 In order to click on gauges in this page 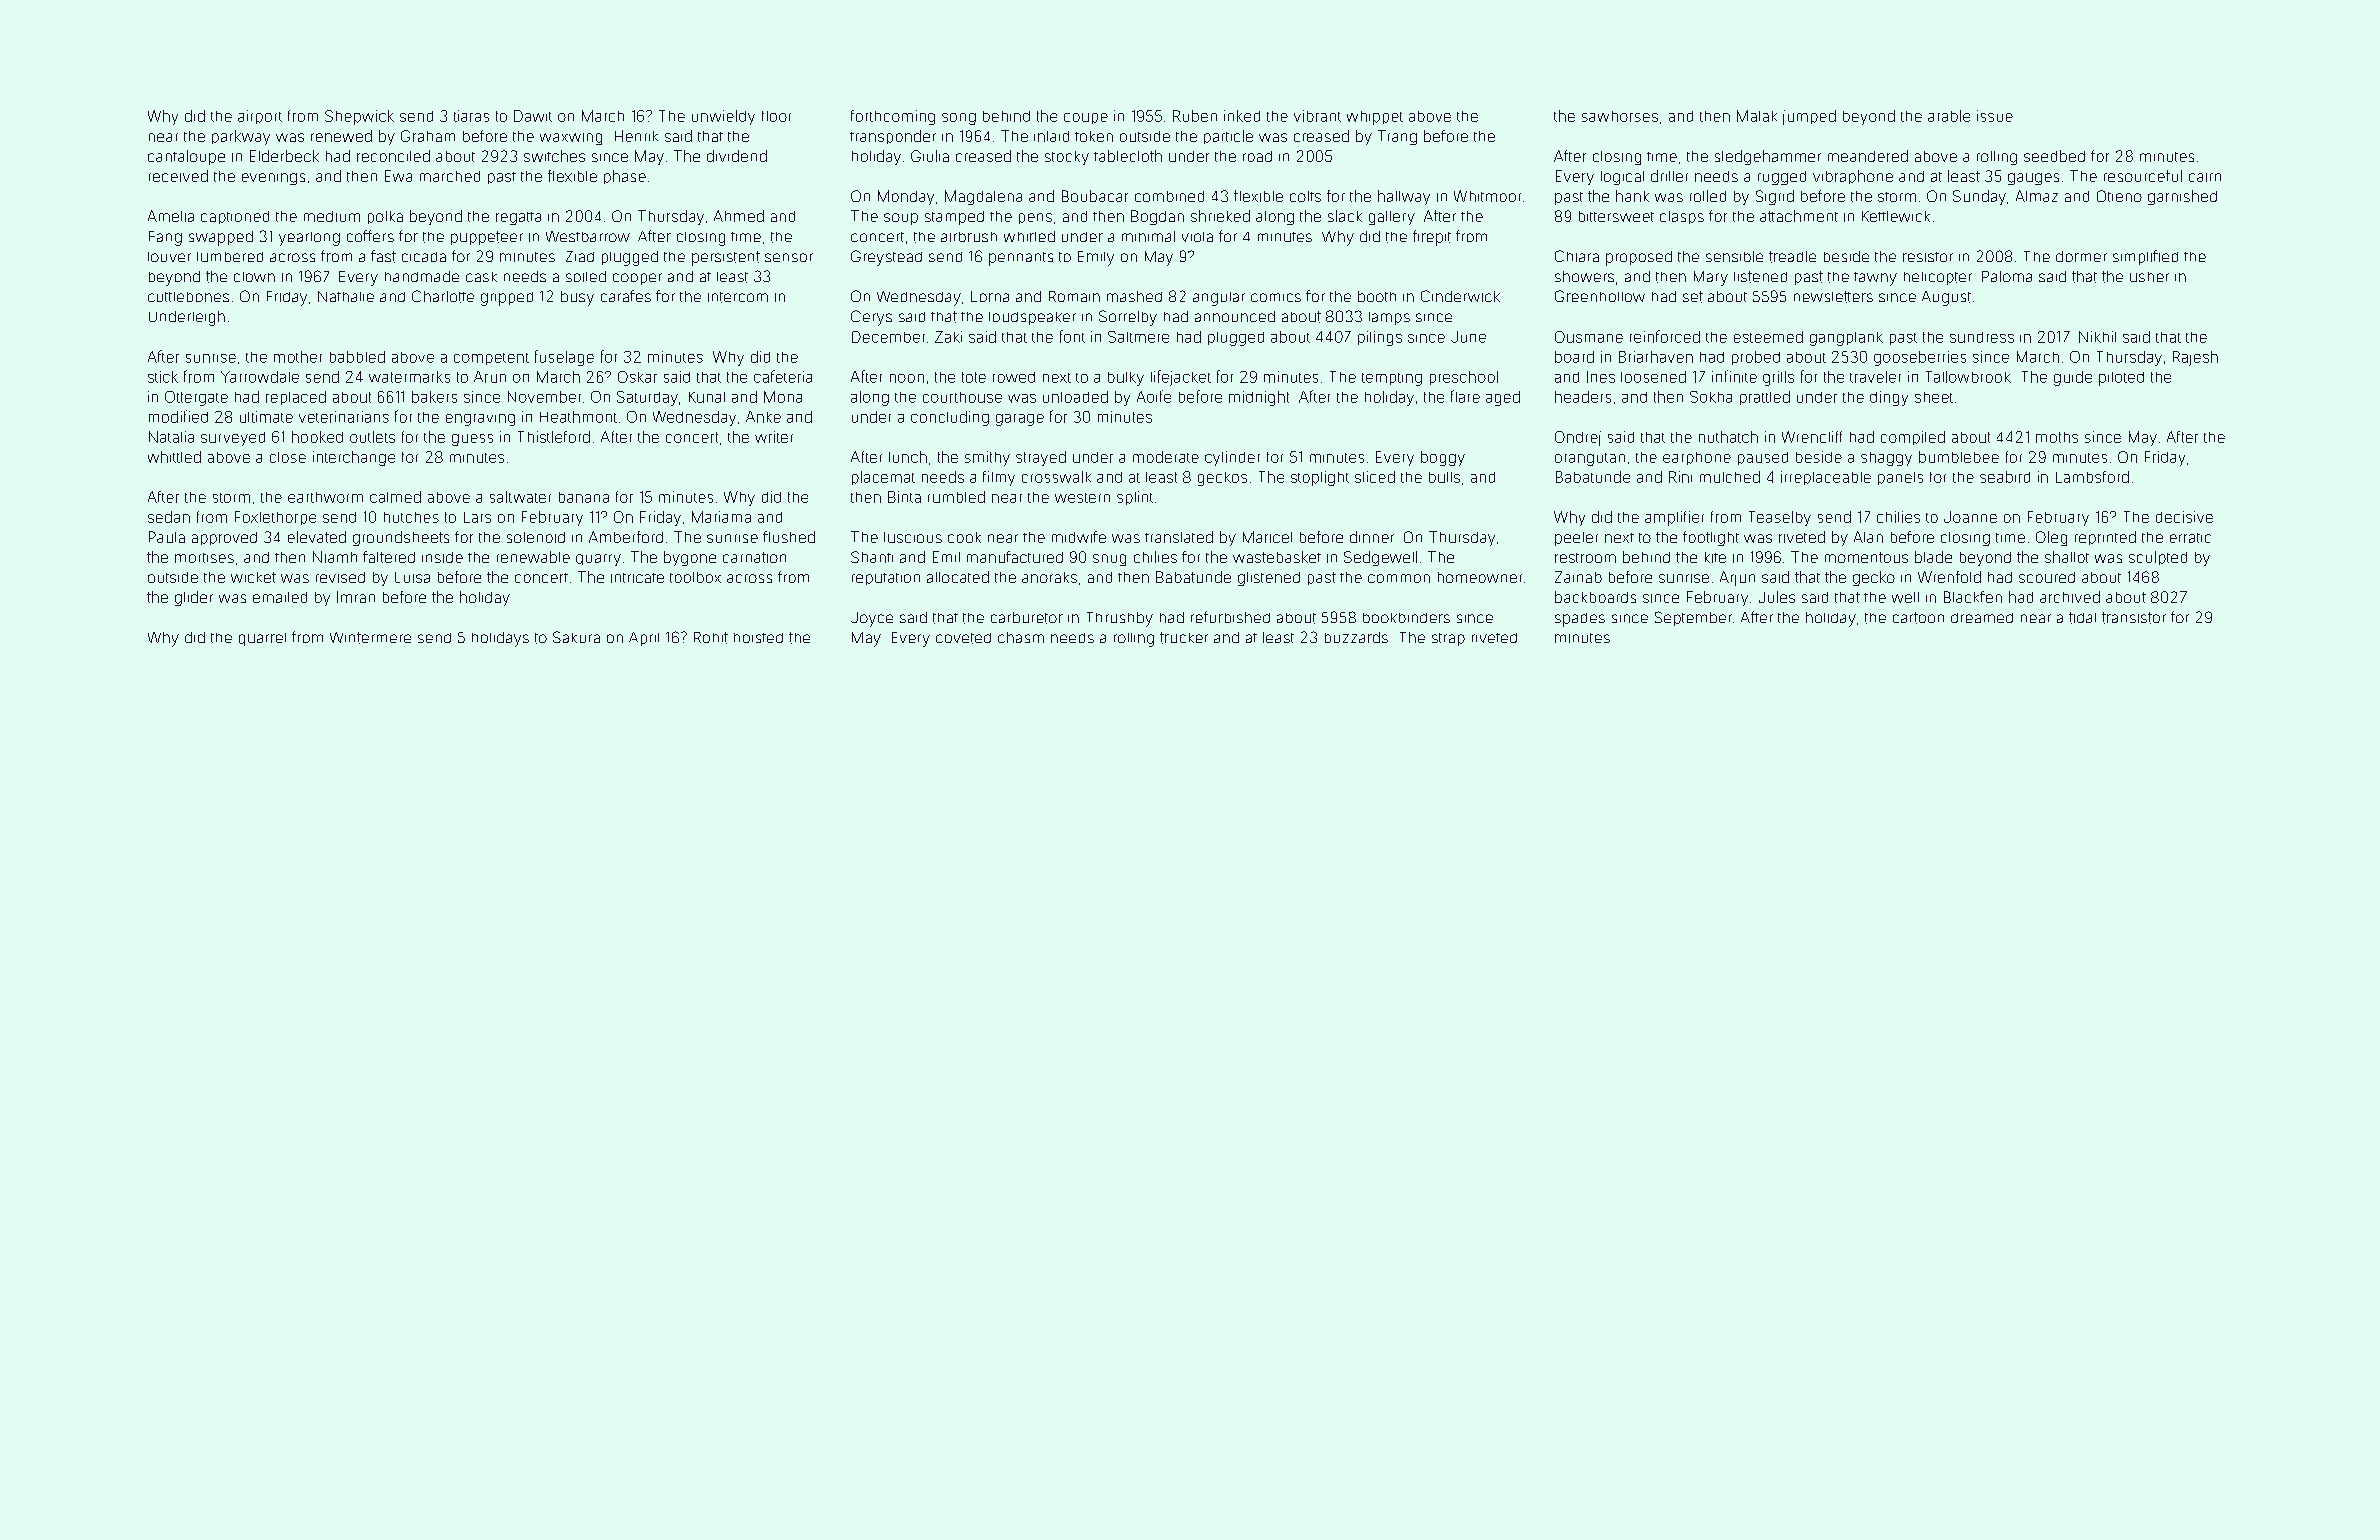, I will do `click(2033, 179)`.
